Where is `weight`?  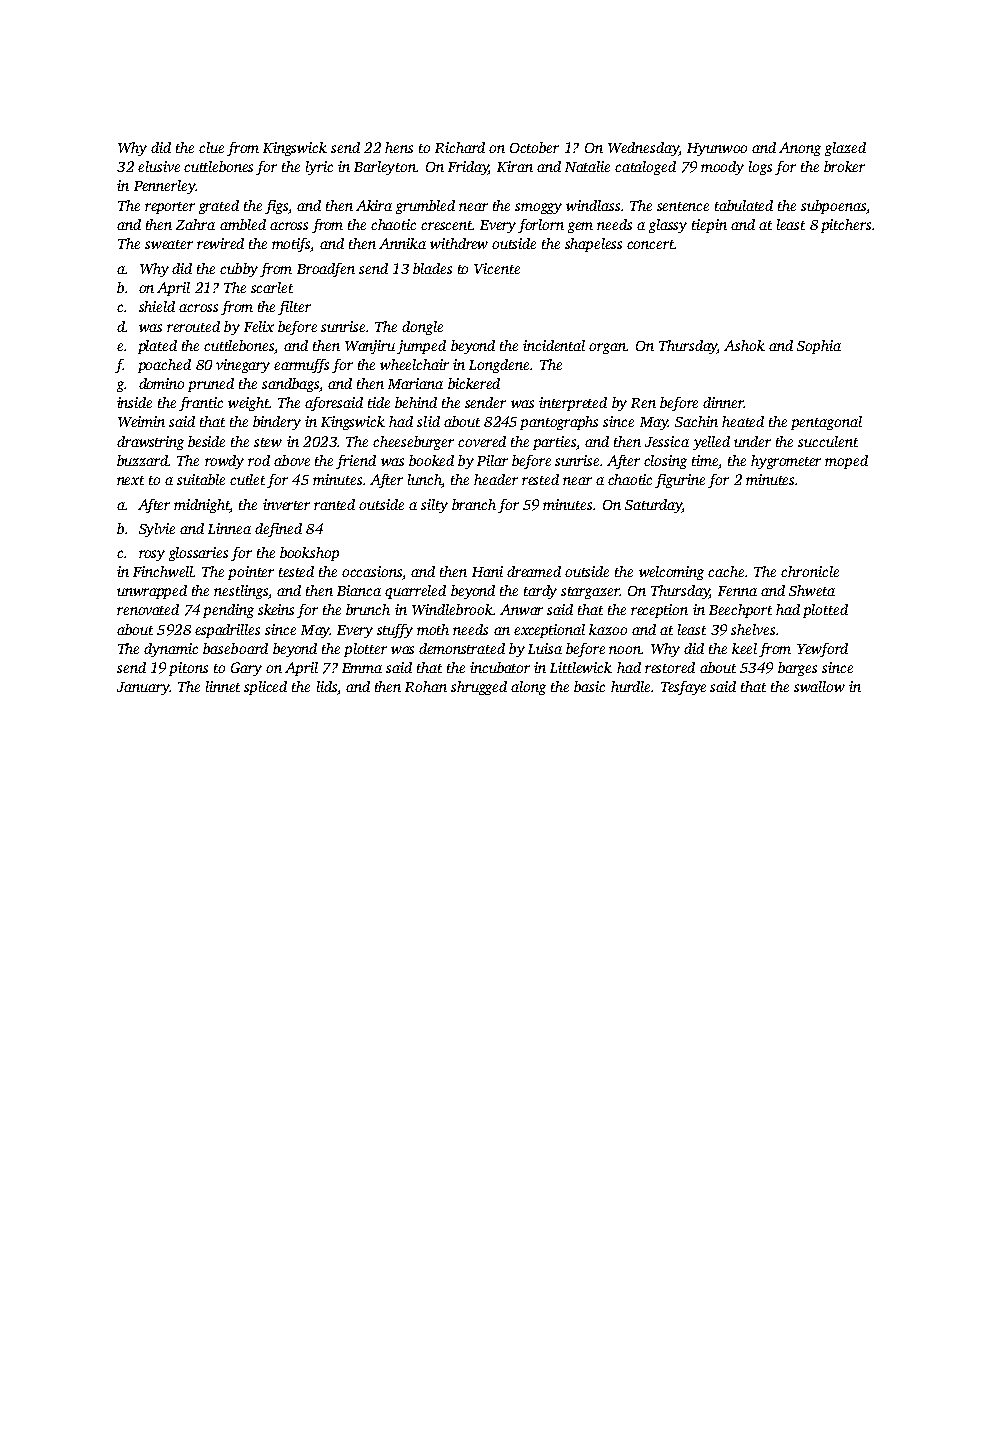 weight is located at coordinates (248, 404).
